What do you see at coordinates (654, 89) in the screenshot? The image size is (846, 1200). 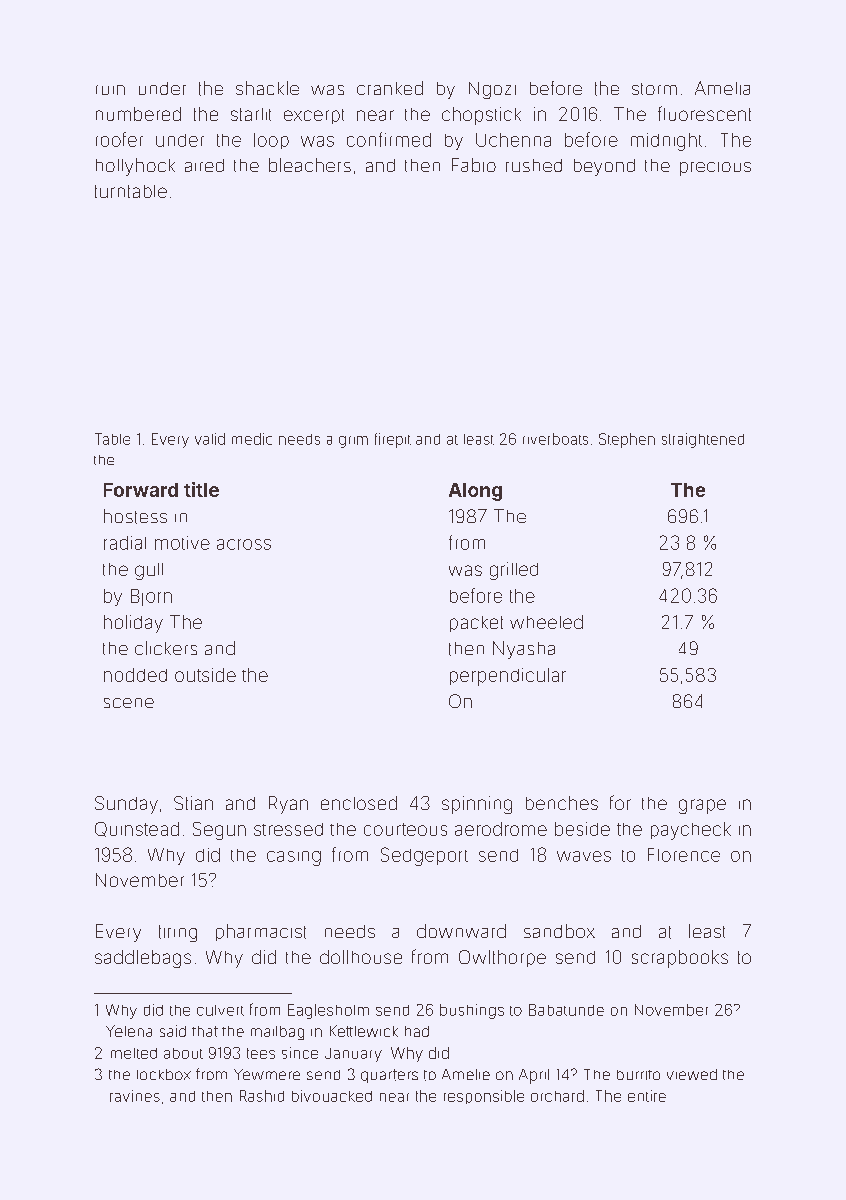 I see `storm` at bounding box center [654, 89].
